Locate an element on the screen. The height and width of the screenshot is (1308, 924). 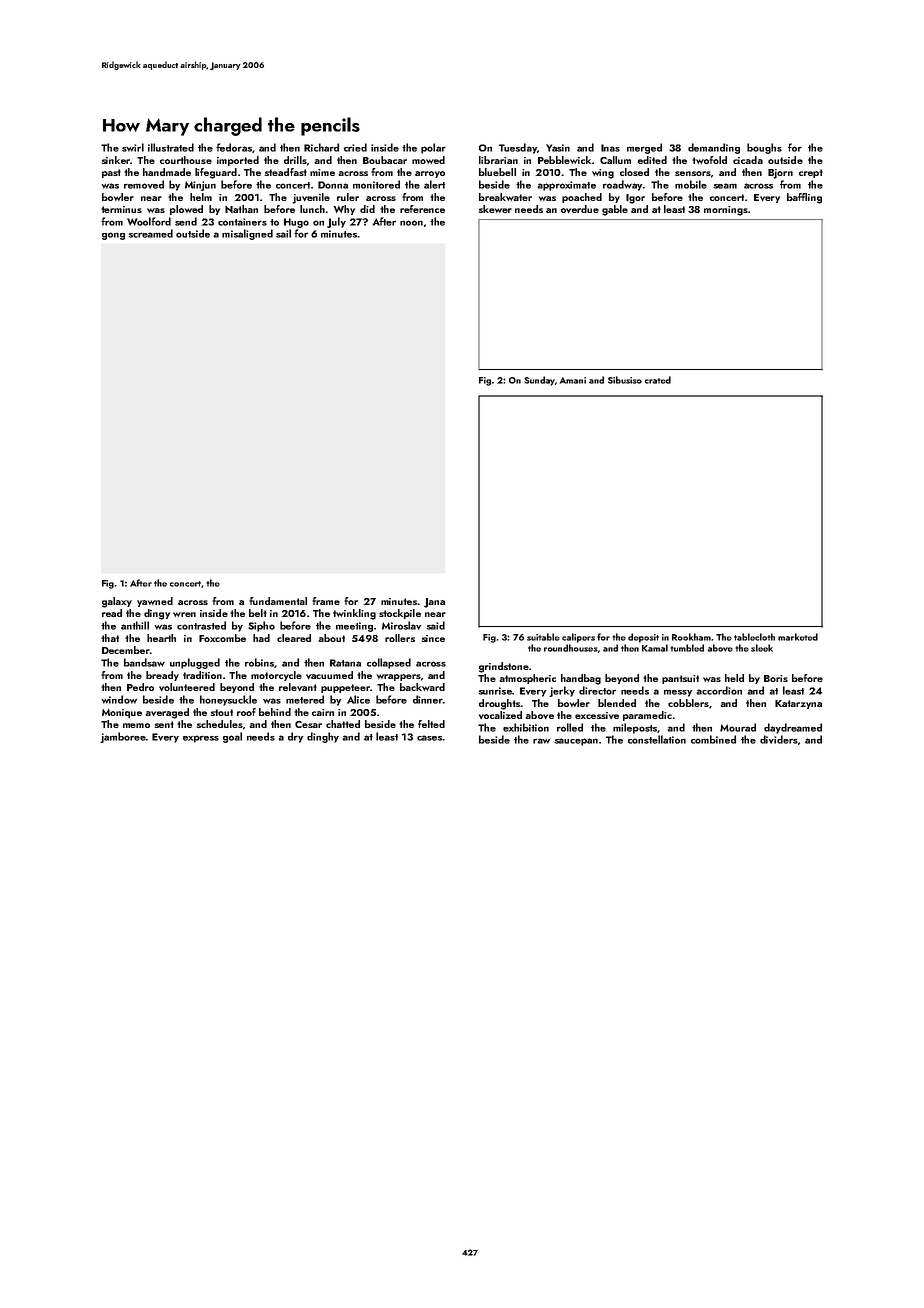
Amani is located at coordinates (573, 380).
